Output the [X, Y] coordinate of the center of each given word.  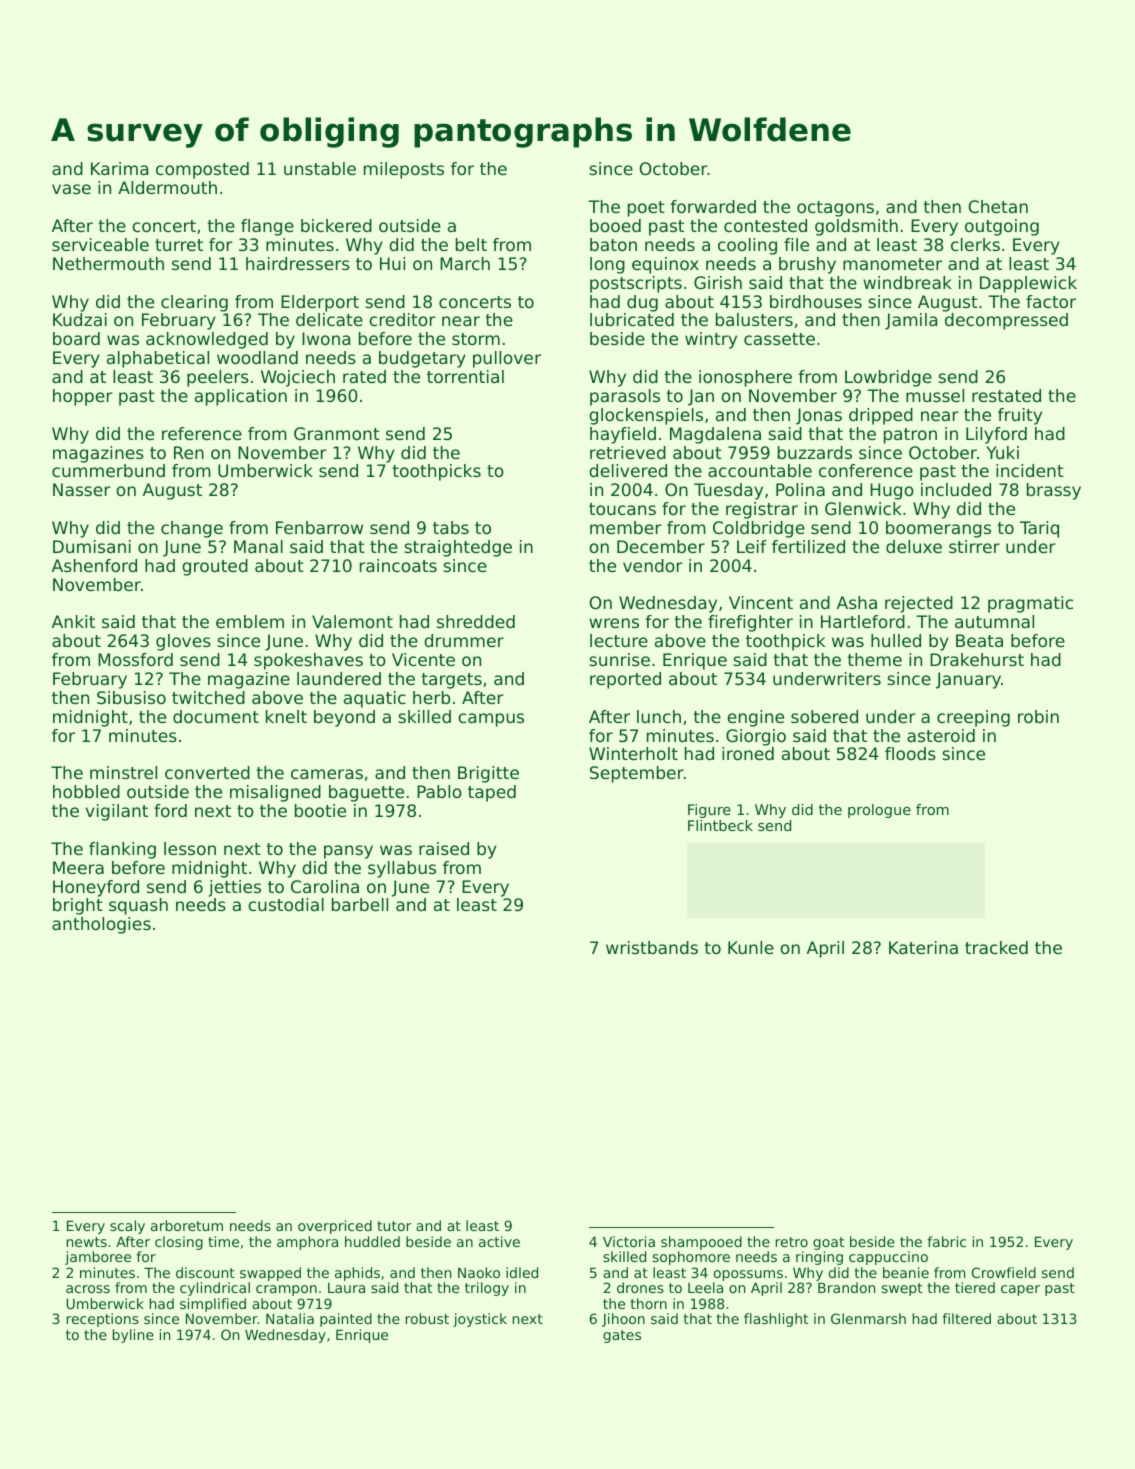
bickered [336, 225]
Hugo [892, 491]
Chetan [998, 206]
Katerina [923, 947]
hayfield [623, 435]
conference [866, 470]
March [465, 263]
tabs [451, 527]
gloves [183, 642]
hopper [83, 397]
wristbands [652, 947]
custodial [286, 904]
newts [87, 1242]
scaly [127, 1227]
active [499, 1241]
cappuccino [888, 1258]
